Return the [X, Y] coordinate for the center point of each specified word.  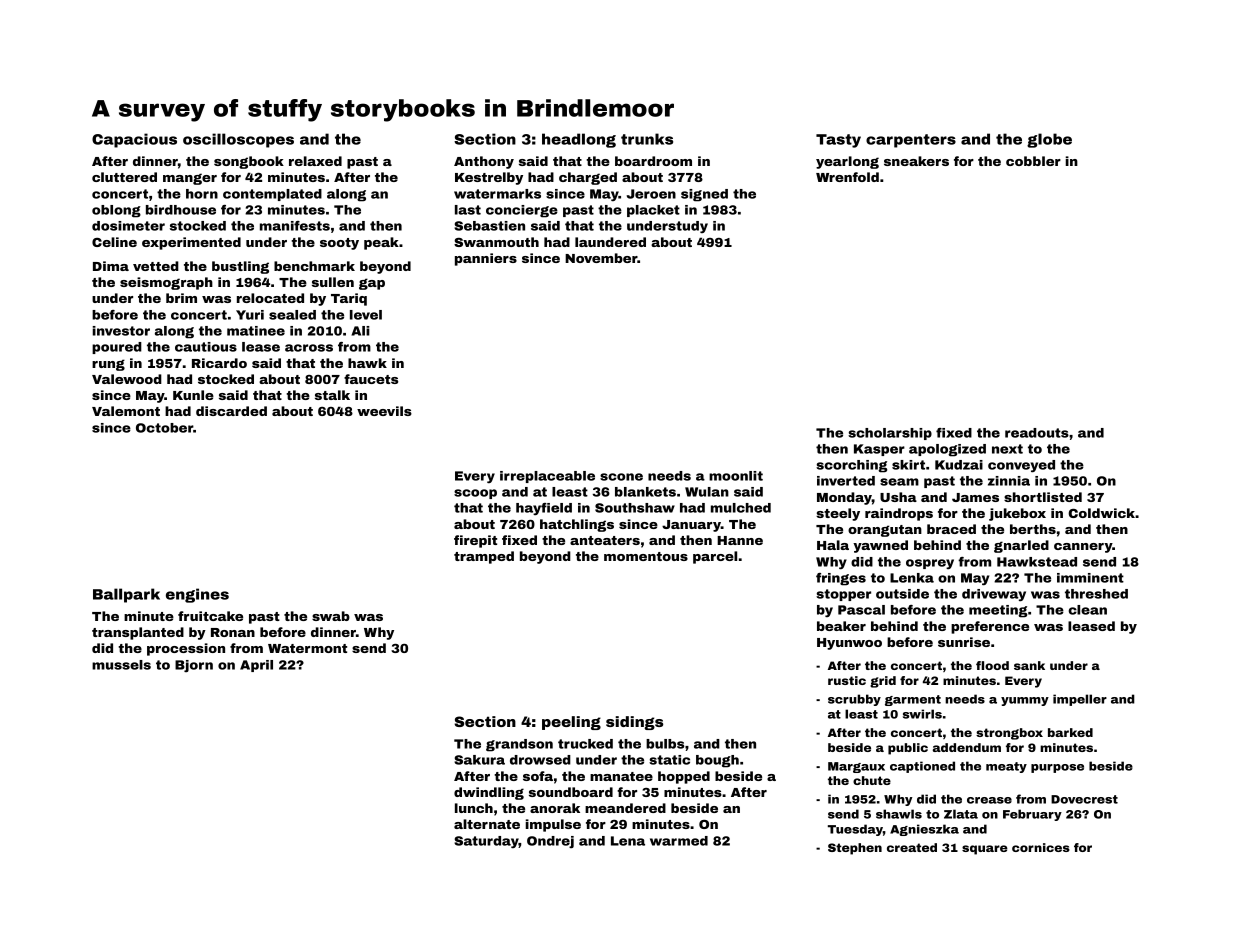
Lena [628, 841]
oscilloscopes [238, 140]
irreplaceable [547, 477]
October [164, 428]
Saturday [486, 842]
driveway [994, 595]
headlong [579, 140]
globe [1049, 140]
